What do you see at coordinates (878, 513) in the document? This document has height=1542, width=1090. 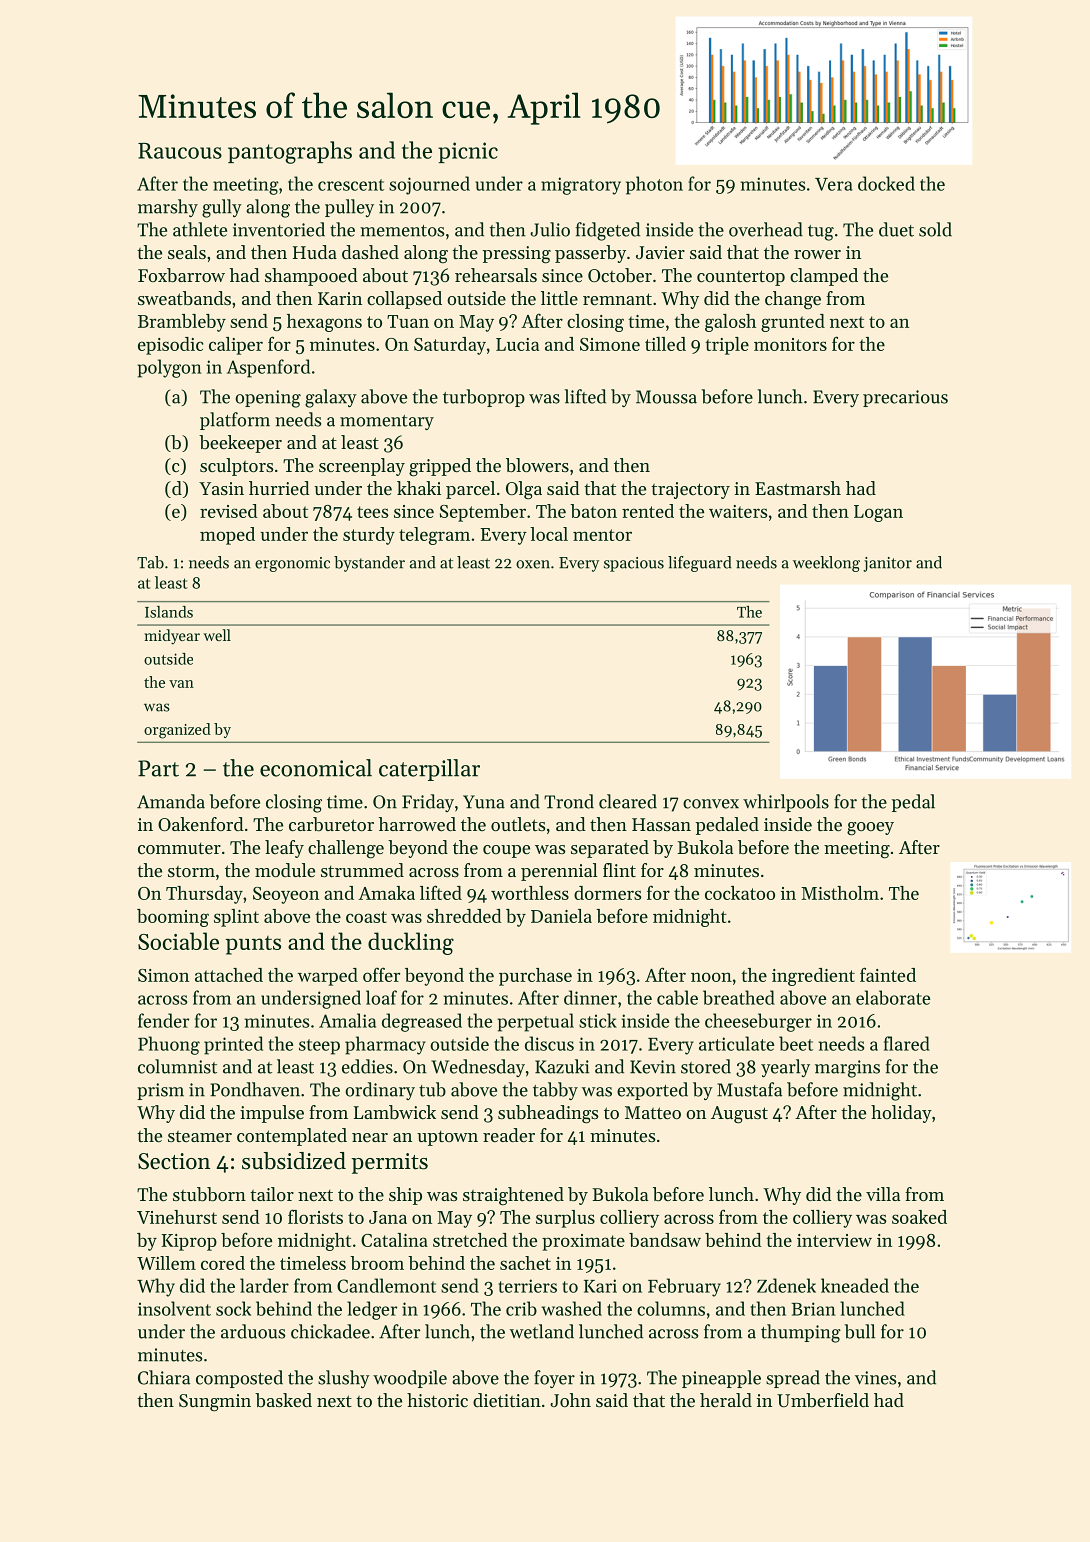 I see `Logan` at bounding box center [878, 513].
